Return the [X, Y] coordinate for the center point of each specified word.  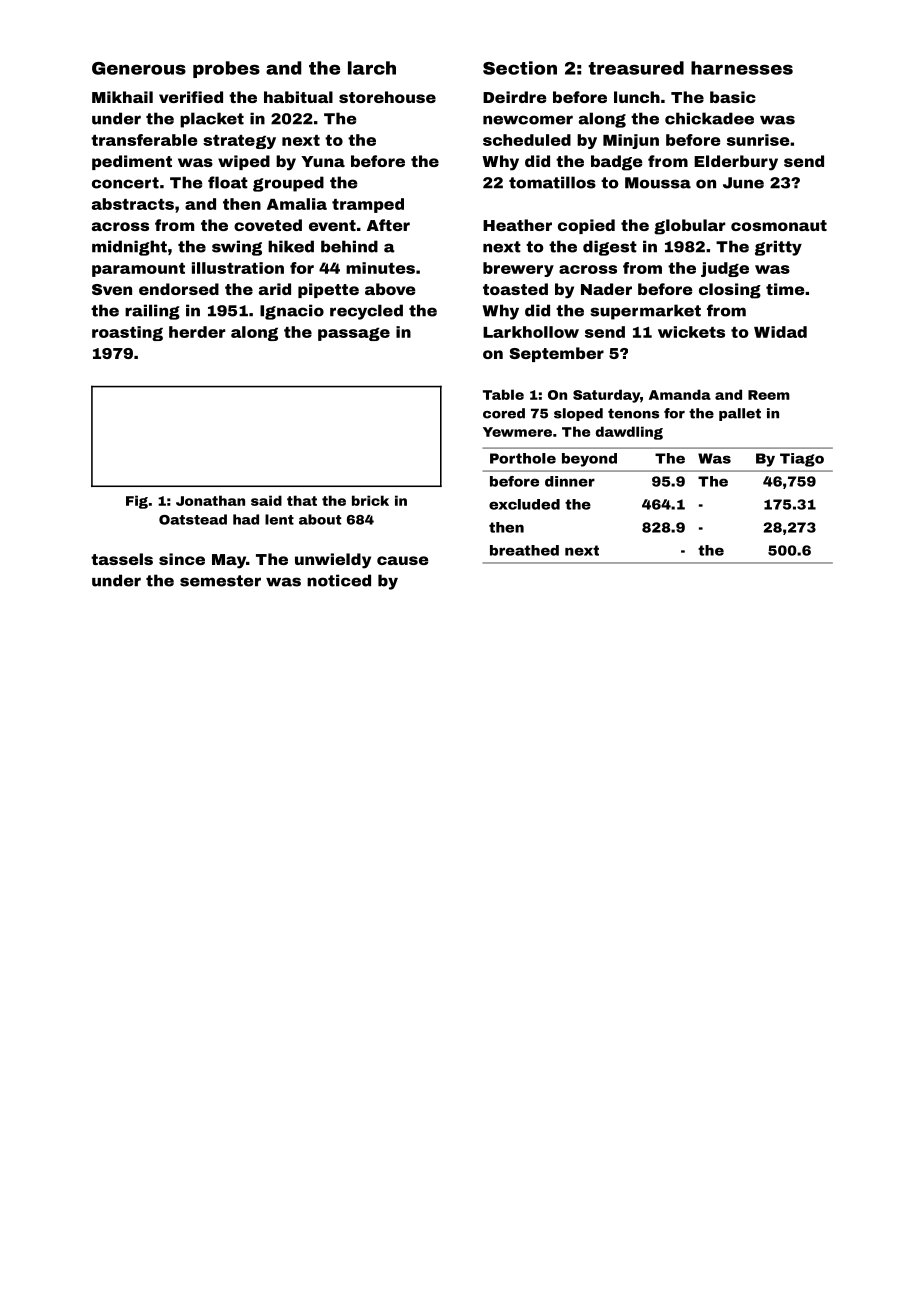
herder [197, 332]
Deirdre [515, 97]
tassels [122, 559]
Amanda [680, 394]
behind [349, 246]
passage [354, 334]
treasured [636, 68]
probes [226, 69]
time [785, 289]
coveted [268, 225]
